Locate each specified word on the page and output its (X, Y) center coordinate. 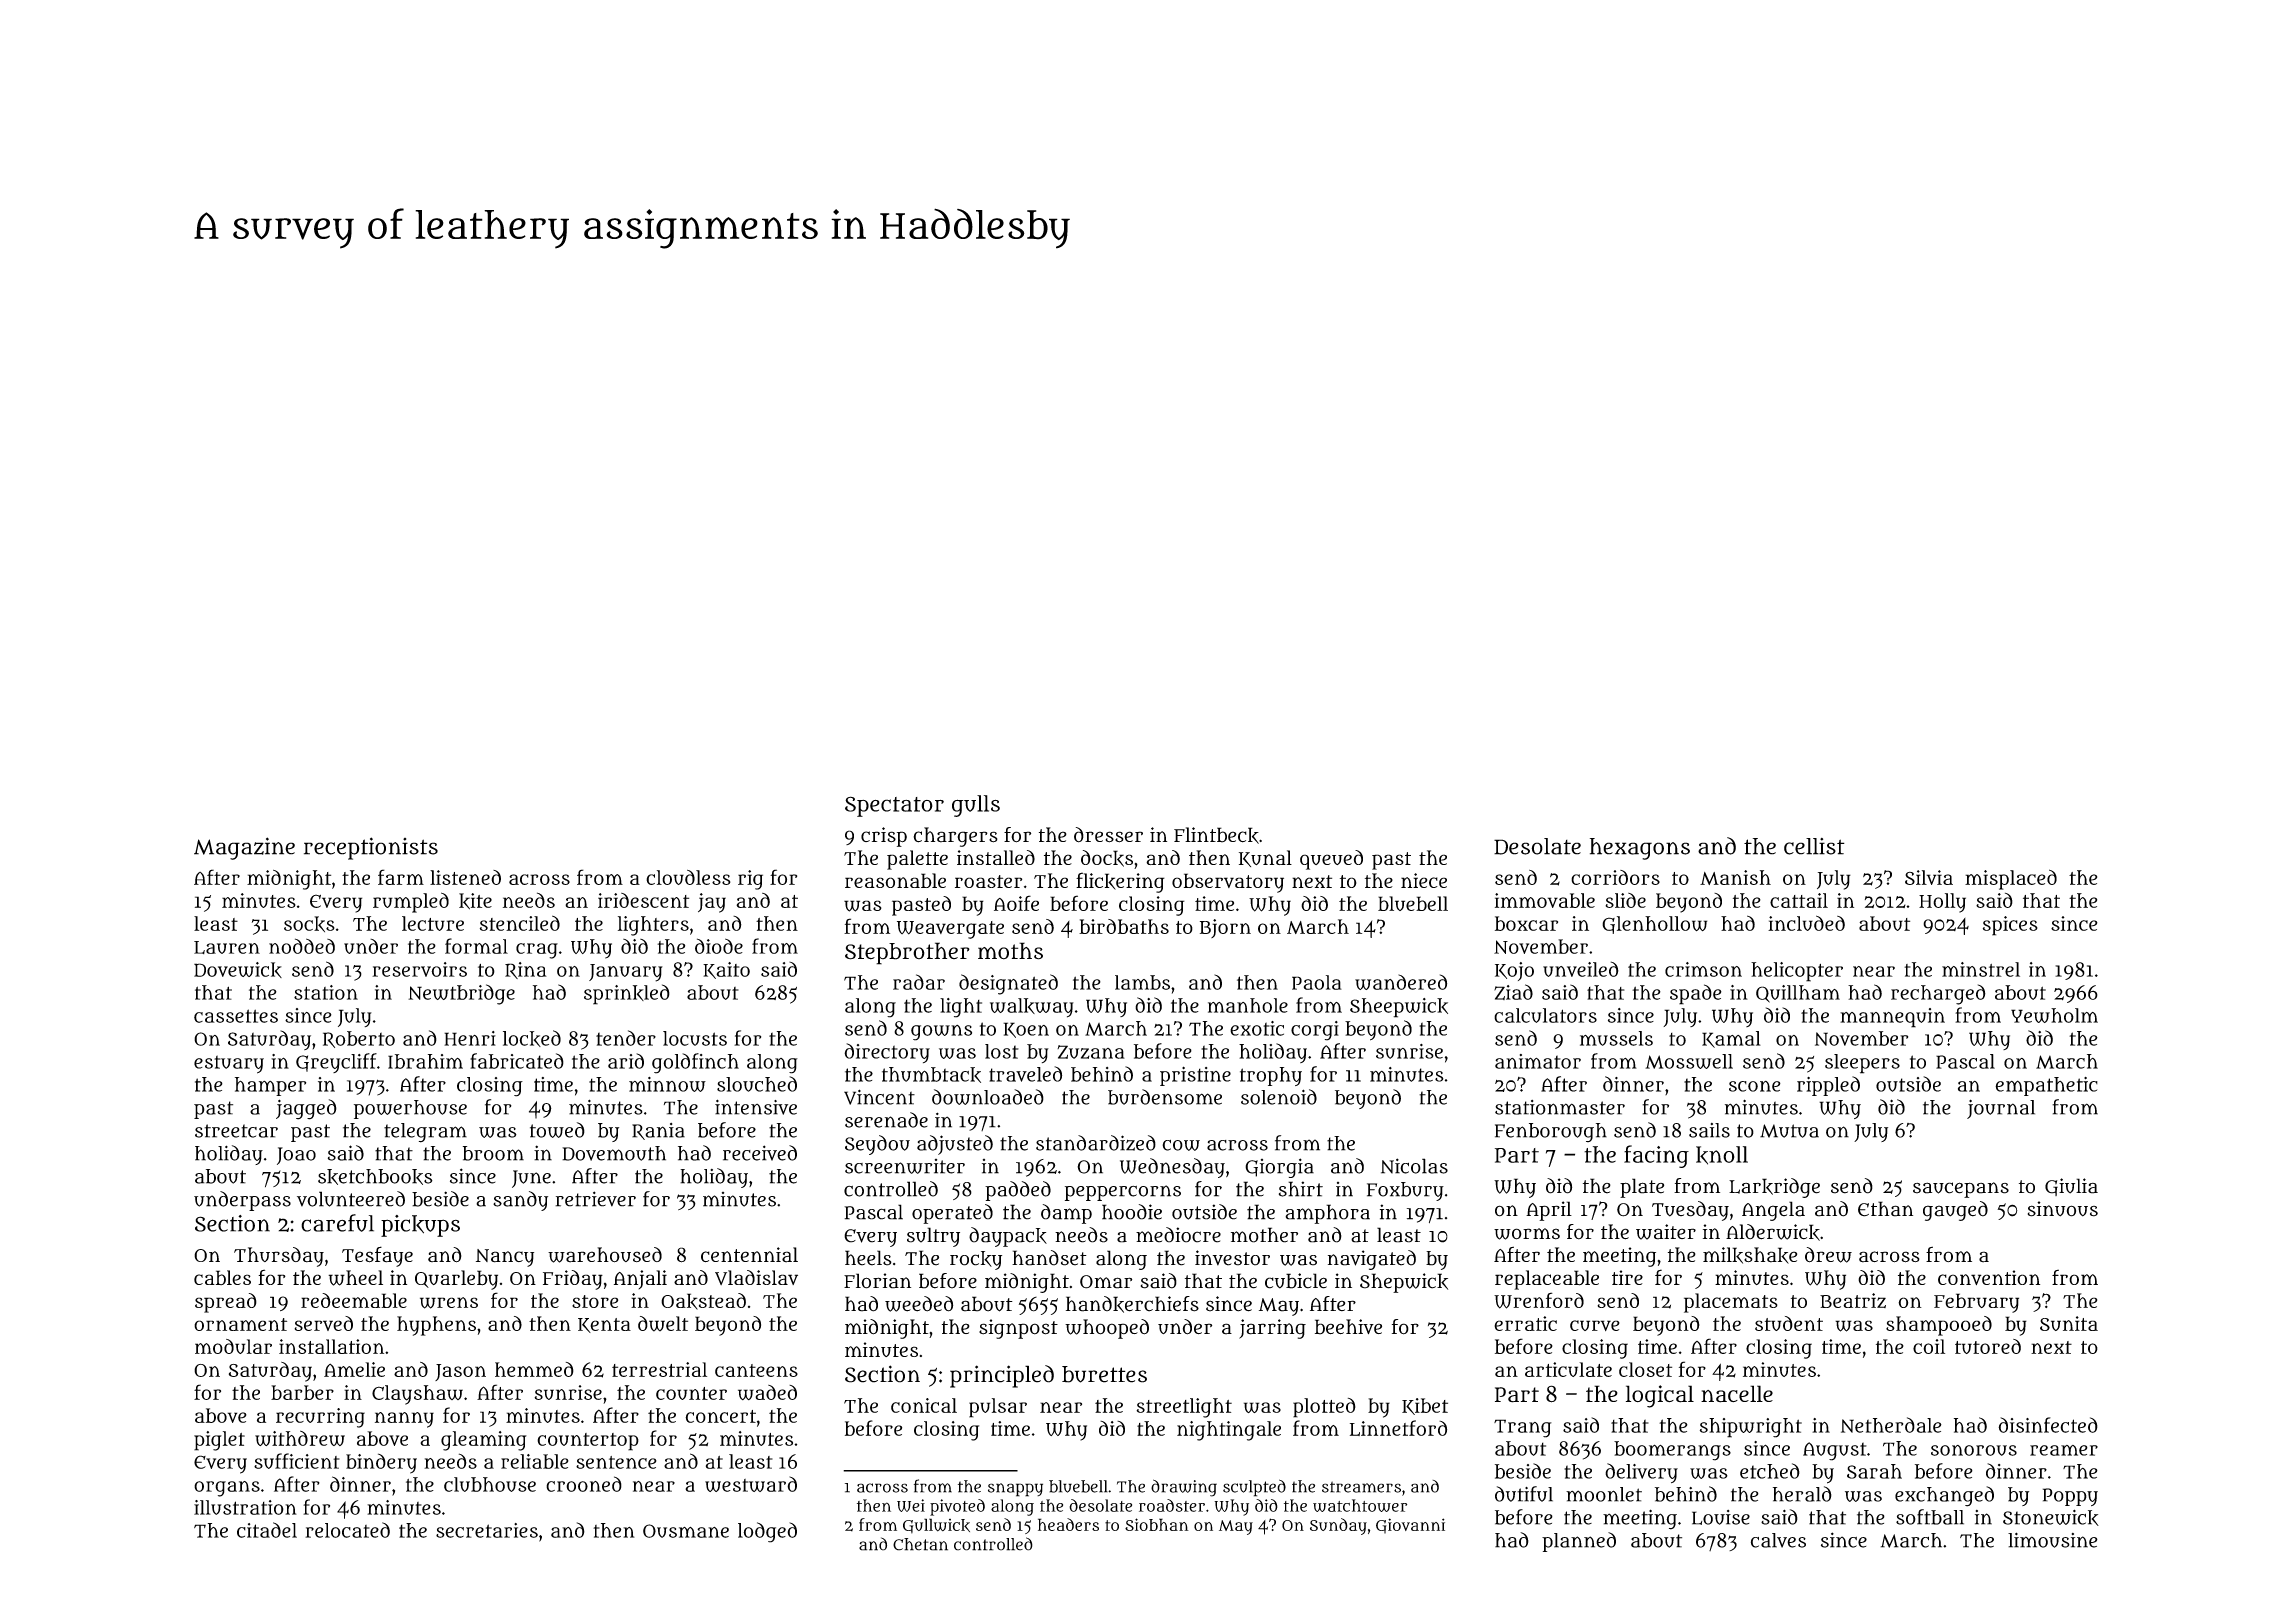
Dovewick (238, 970)
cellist (1814, 846)
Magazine (244, 848)
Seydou (877, 1145)
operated (952, 1214)
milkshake (1750, 1255)
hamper (270, 1086)
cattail (1799, 900)
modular (233, 1346)
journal (2001, 1109)
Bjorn (1225, 928)
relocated (347, 1530)
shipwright (1751, 1428)
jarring (1272, 1329)
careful (337, 1223)
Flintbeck (1216, 835)
